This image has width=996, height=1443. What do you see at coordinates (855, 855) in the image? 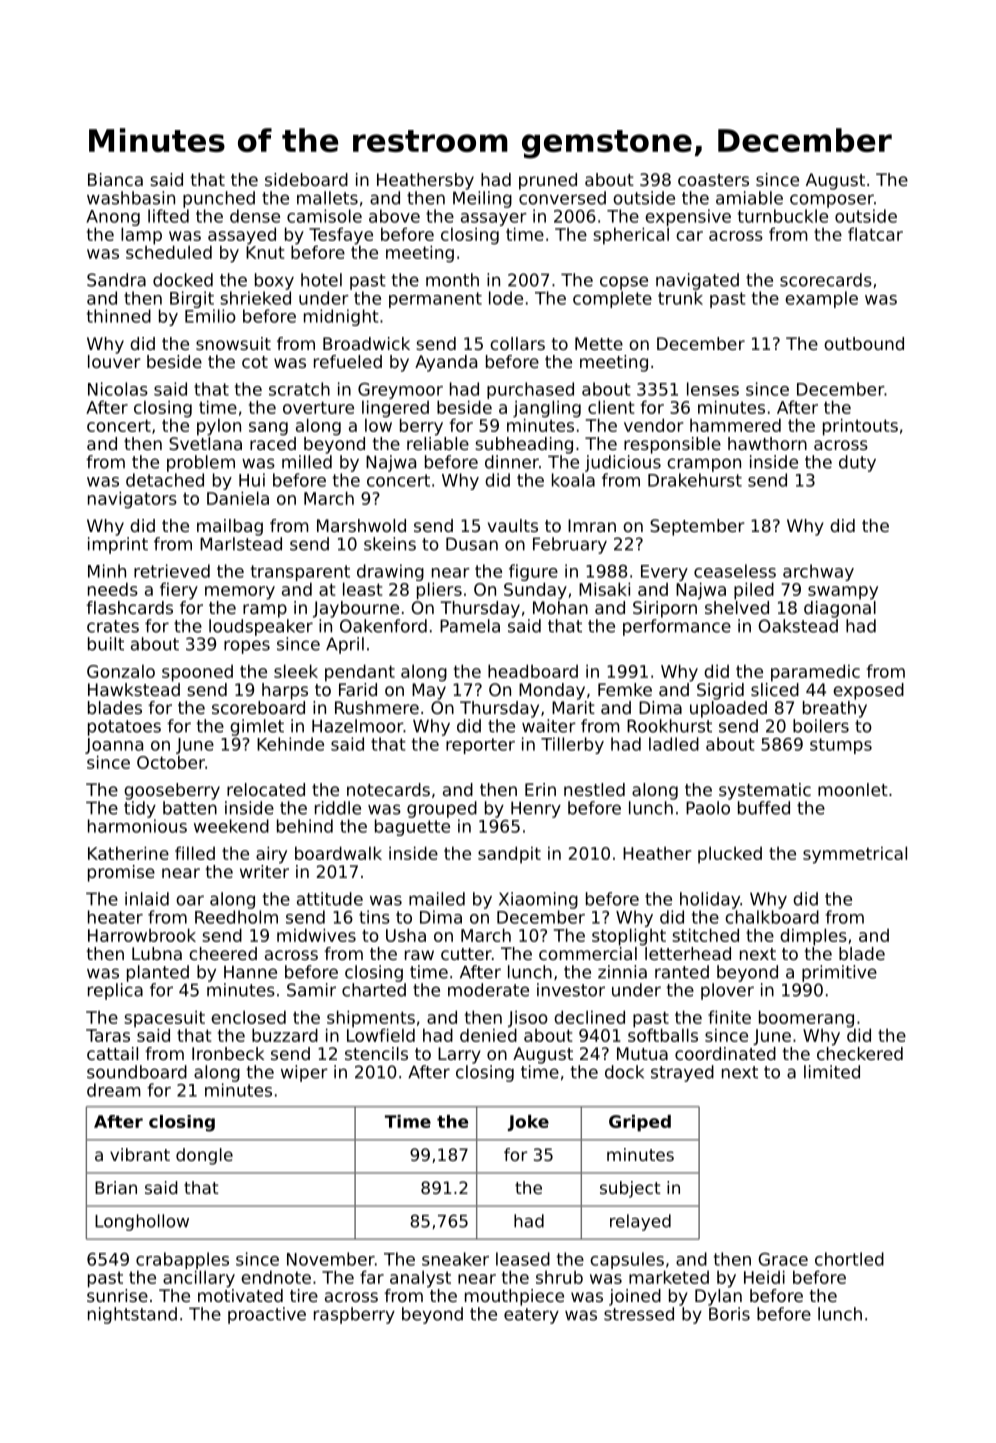
I see `symmetrical` at bounding box center [855, 855].
